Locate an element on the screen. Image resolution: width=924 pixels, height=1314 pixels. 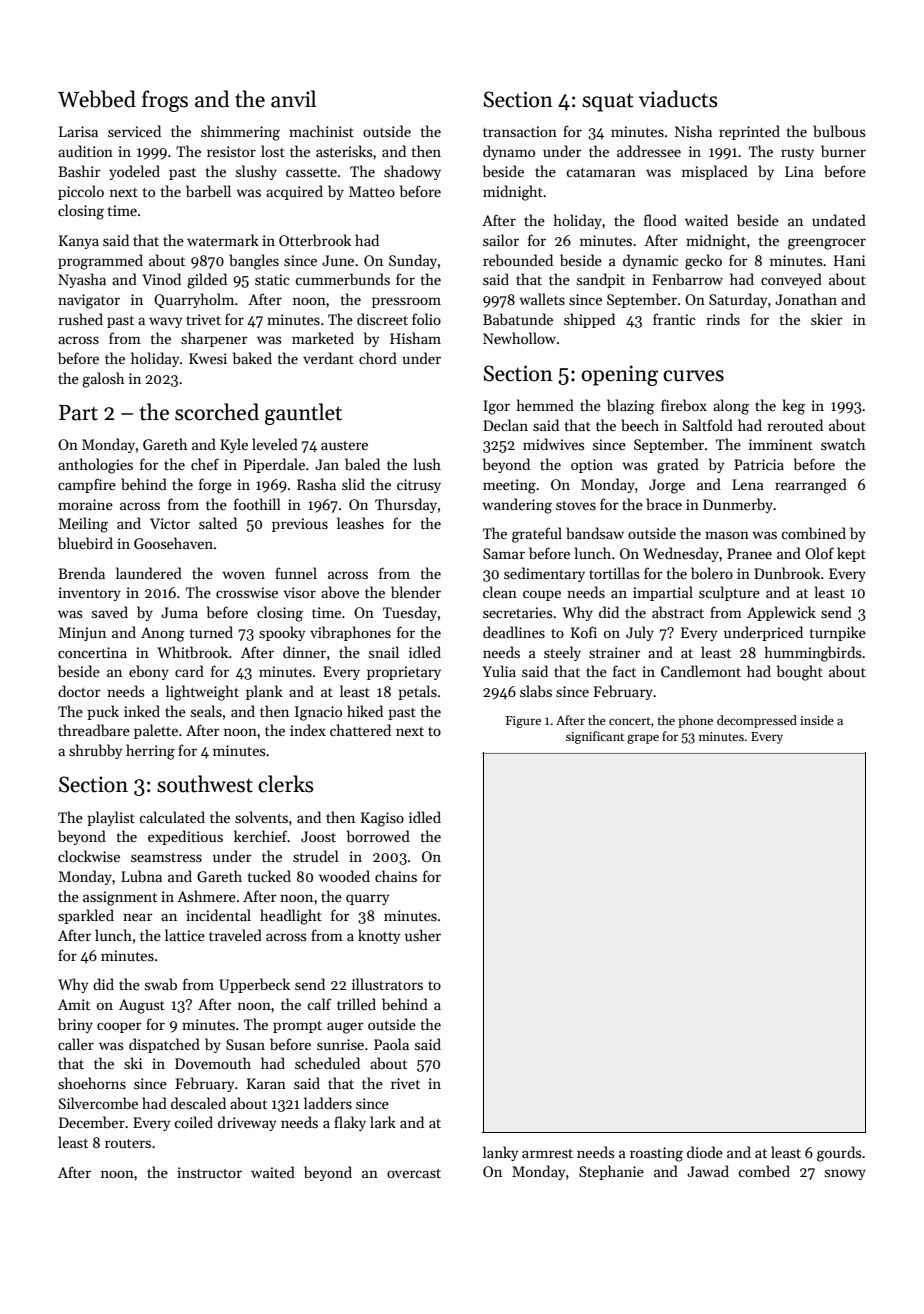
shrubby is located at coordinates (95, 751).
